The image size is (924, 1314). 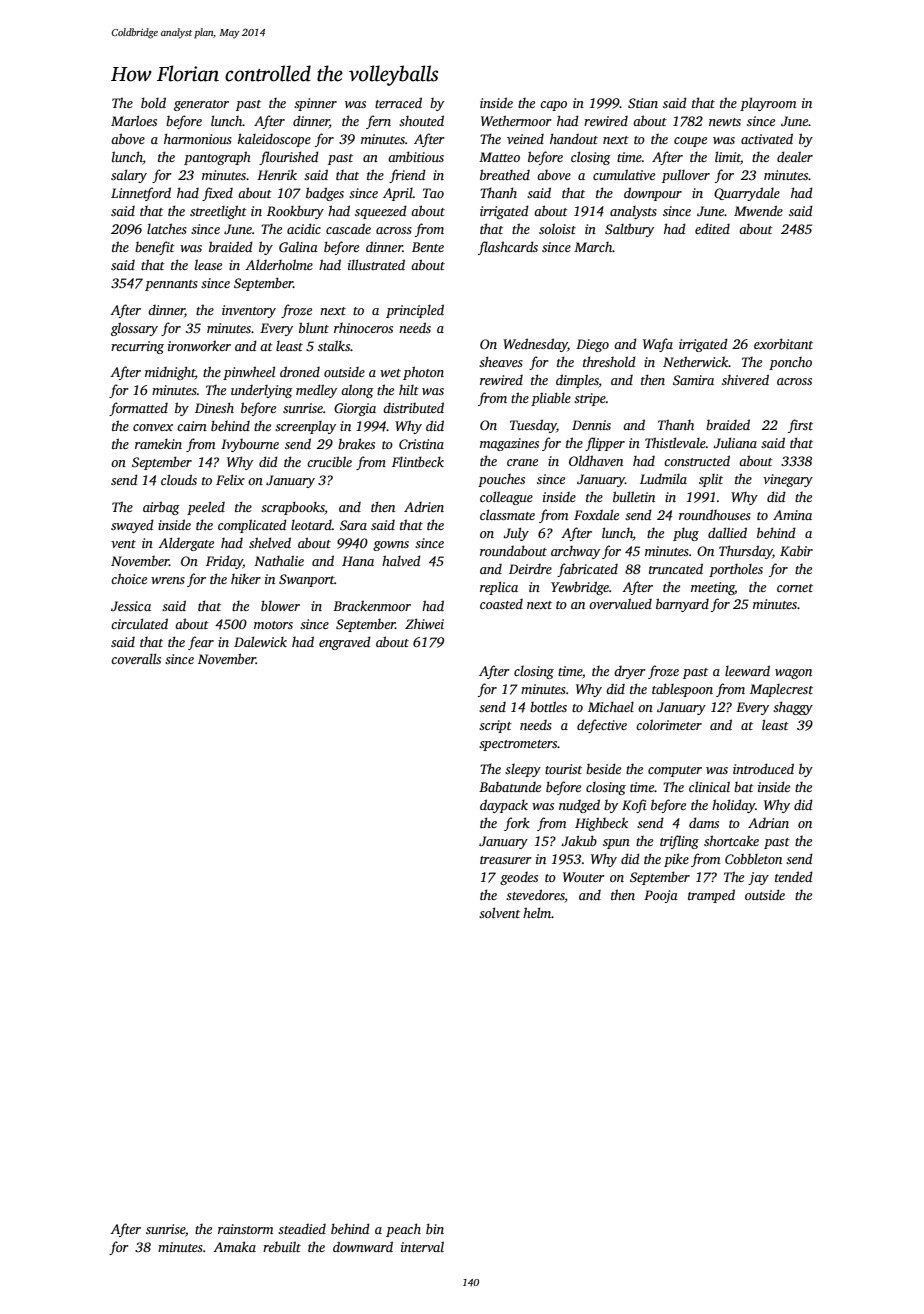 I want to click on roundhouses, so click(x=715, y=514).
